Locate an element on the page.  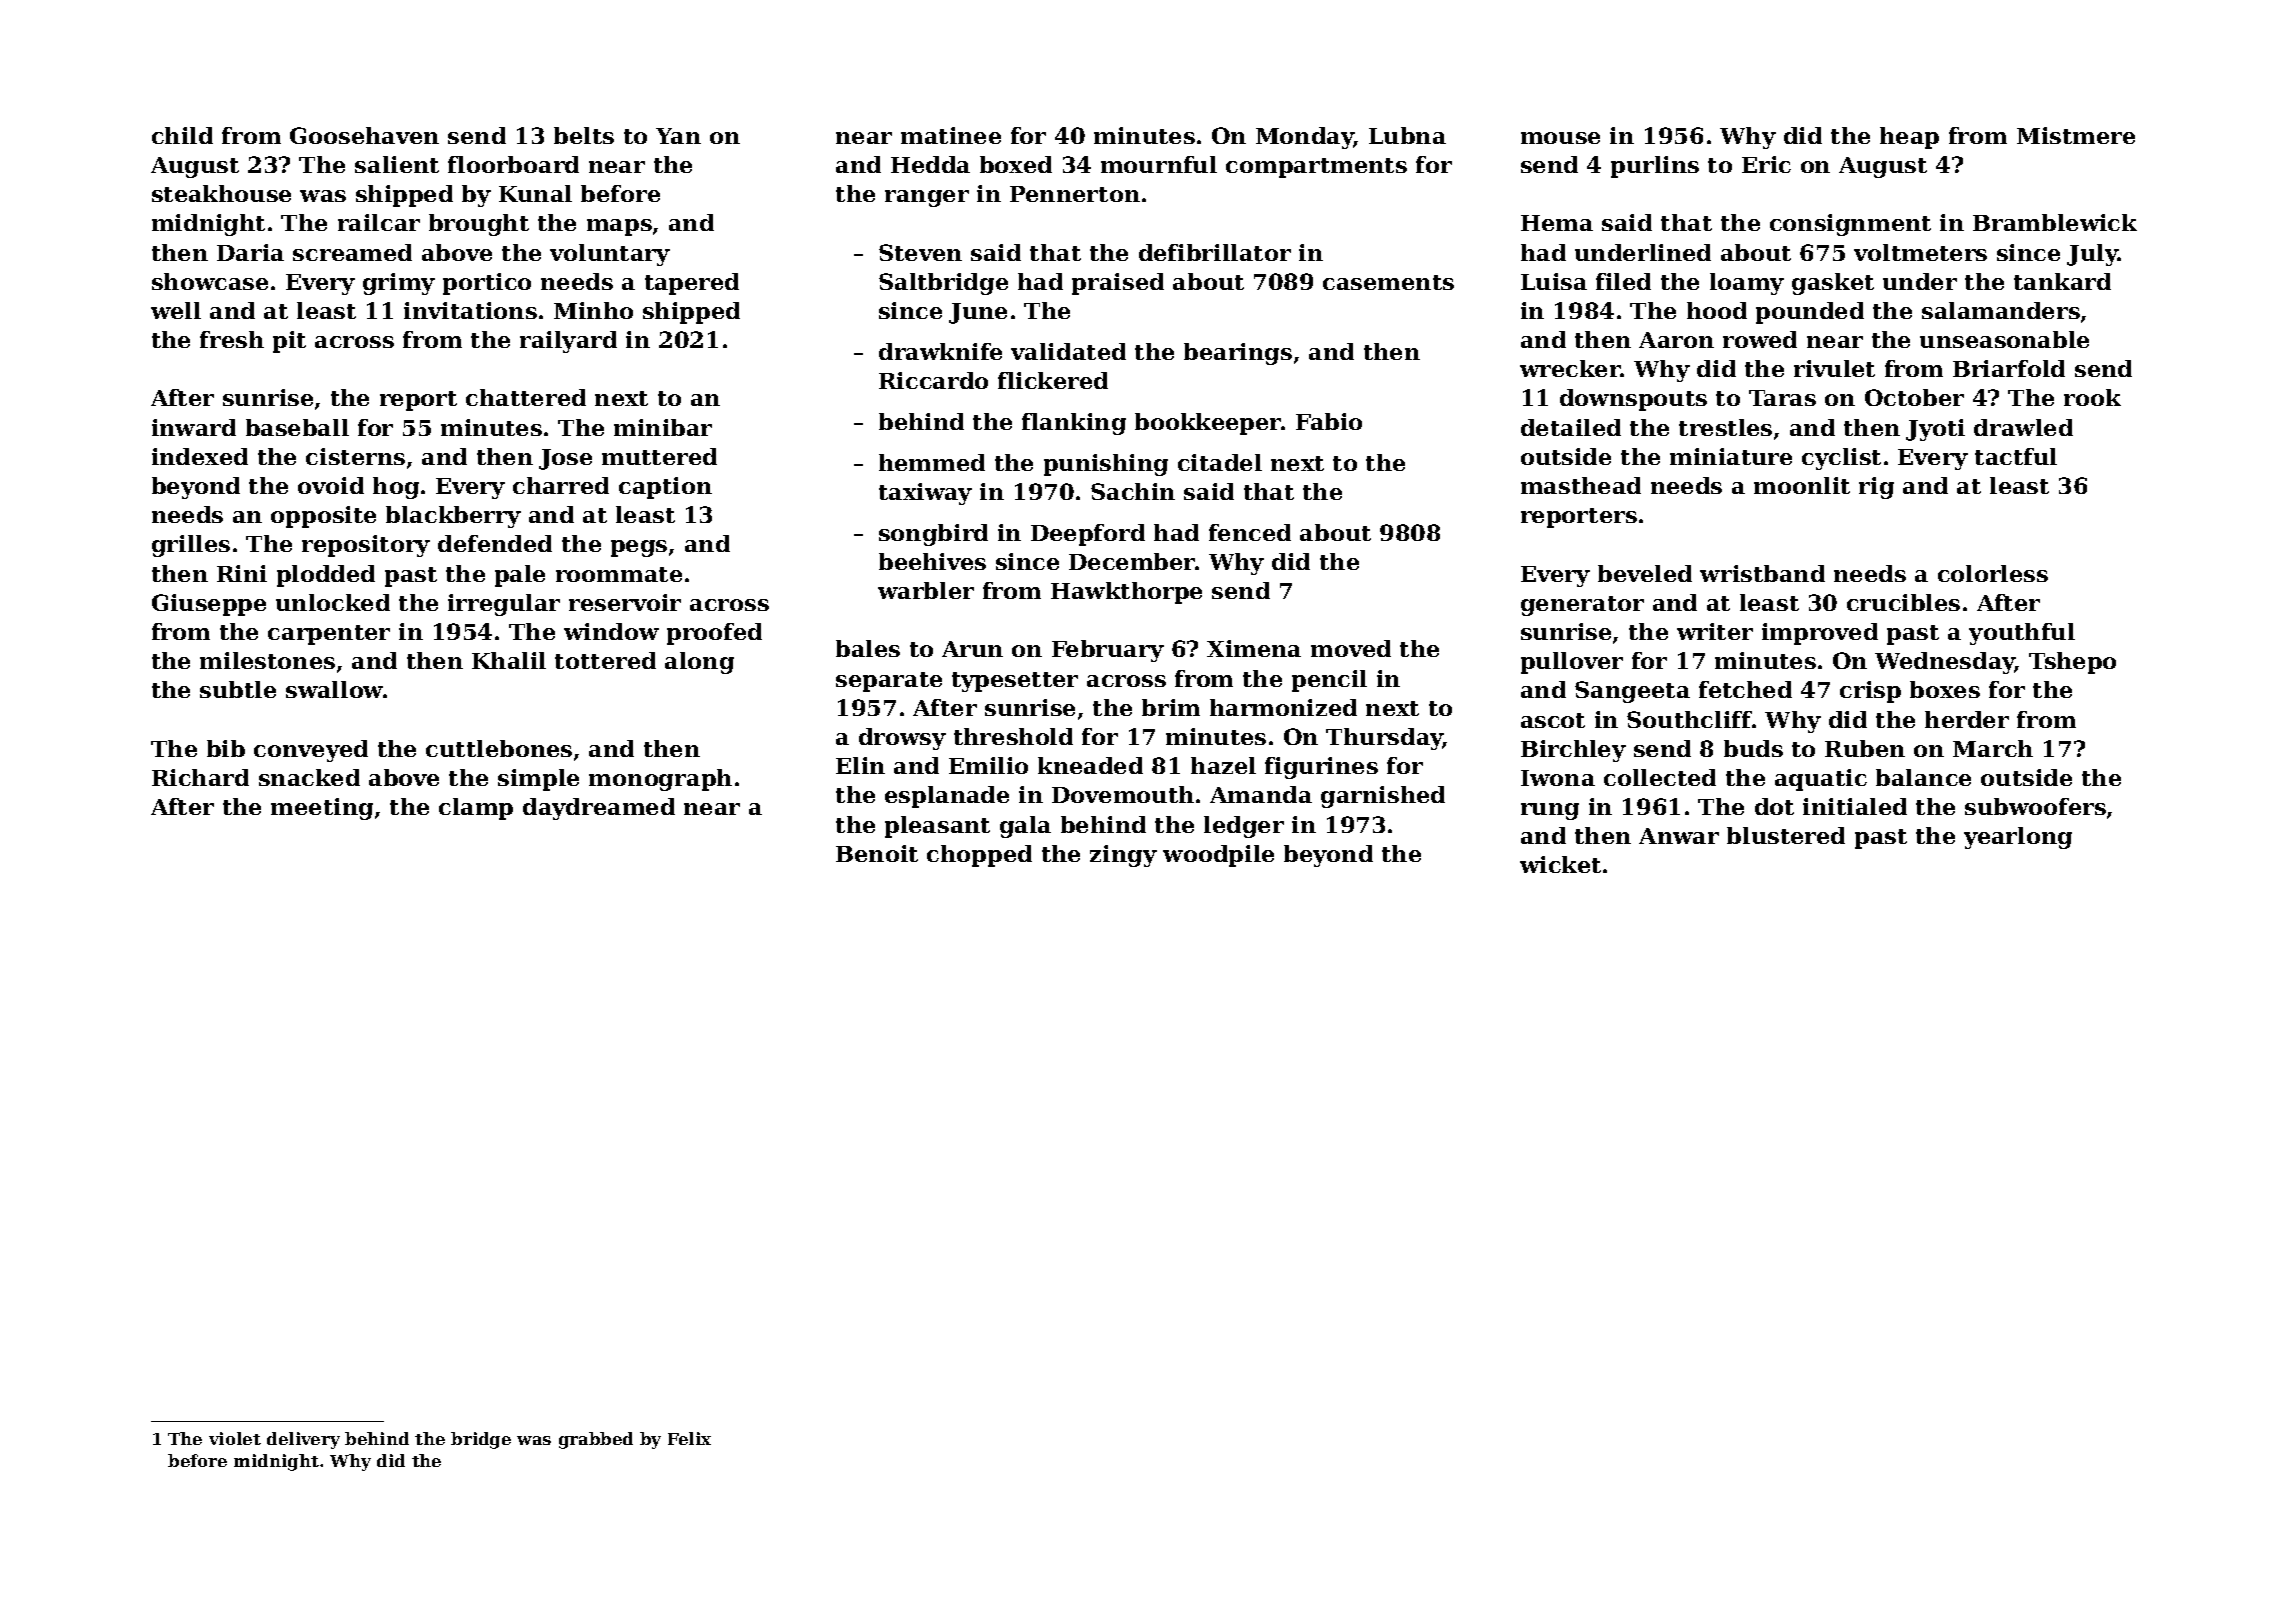
esplanade is located at coordinates (947, 797).
